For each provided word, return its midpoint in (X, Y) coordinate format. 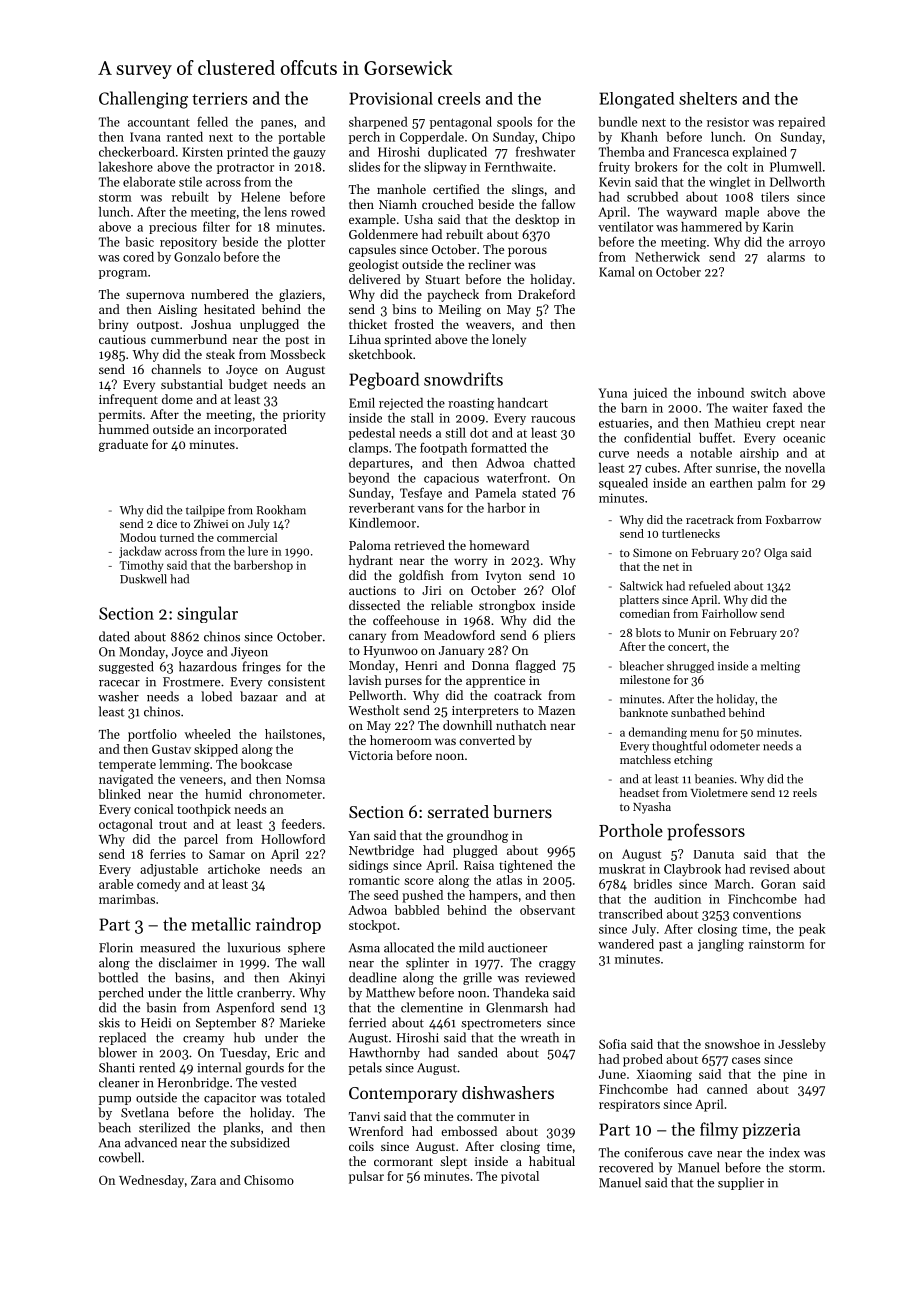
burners (522, 811)
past (670, 946)
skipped (216, 750)
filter (216, 227)
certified (456, 189)
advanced (151, 1142)
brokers (656, 167)
